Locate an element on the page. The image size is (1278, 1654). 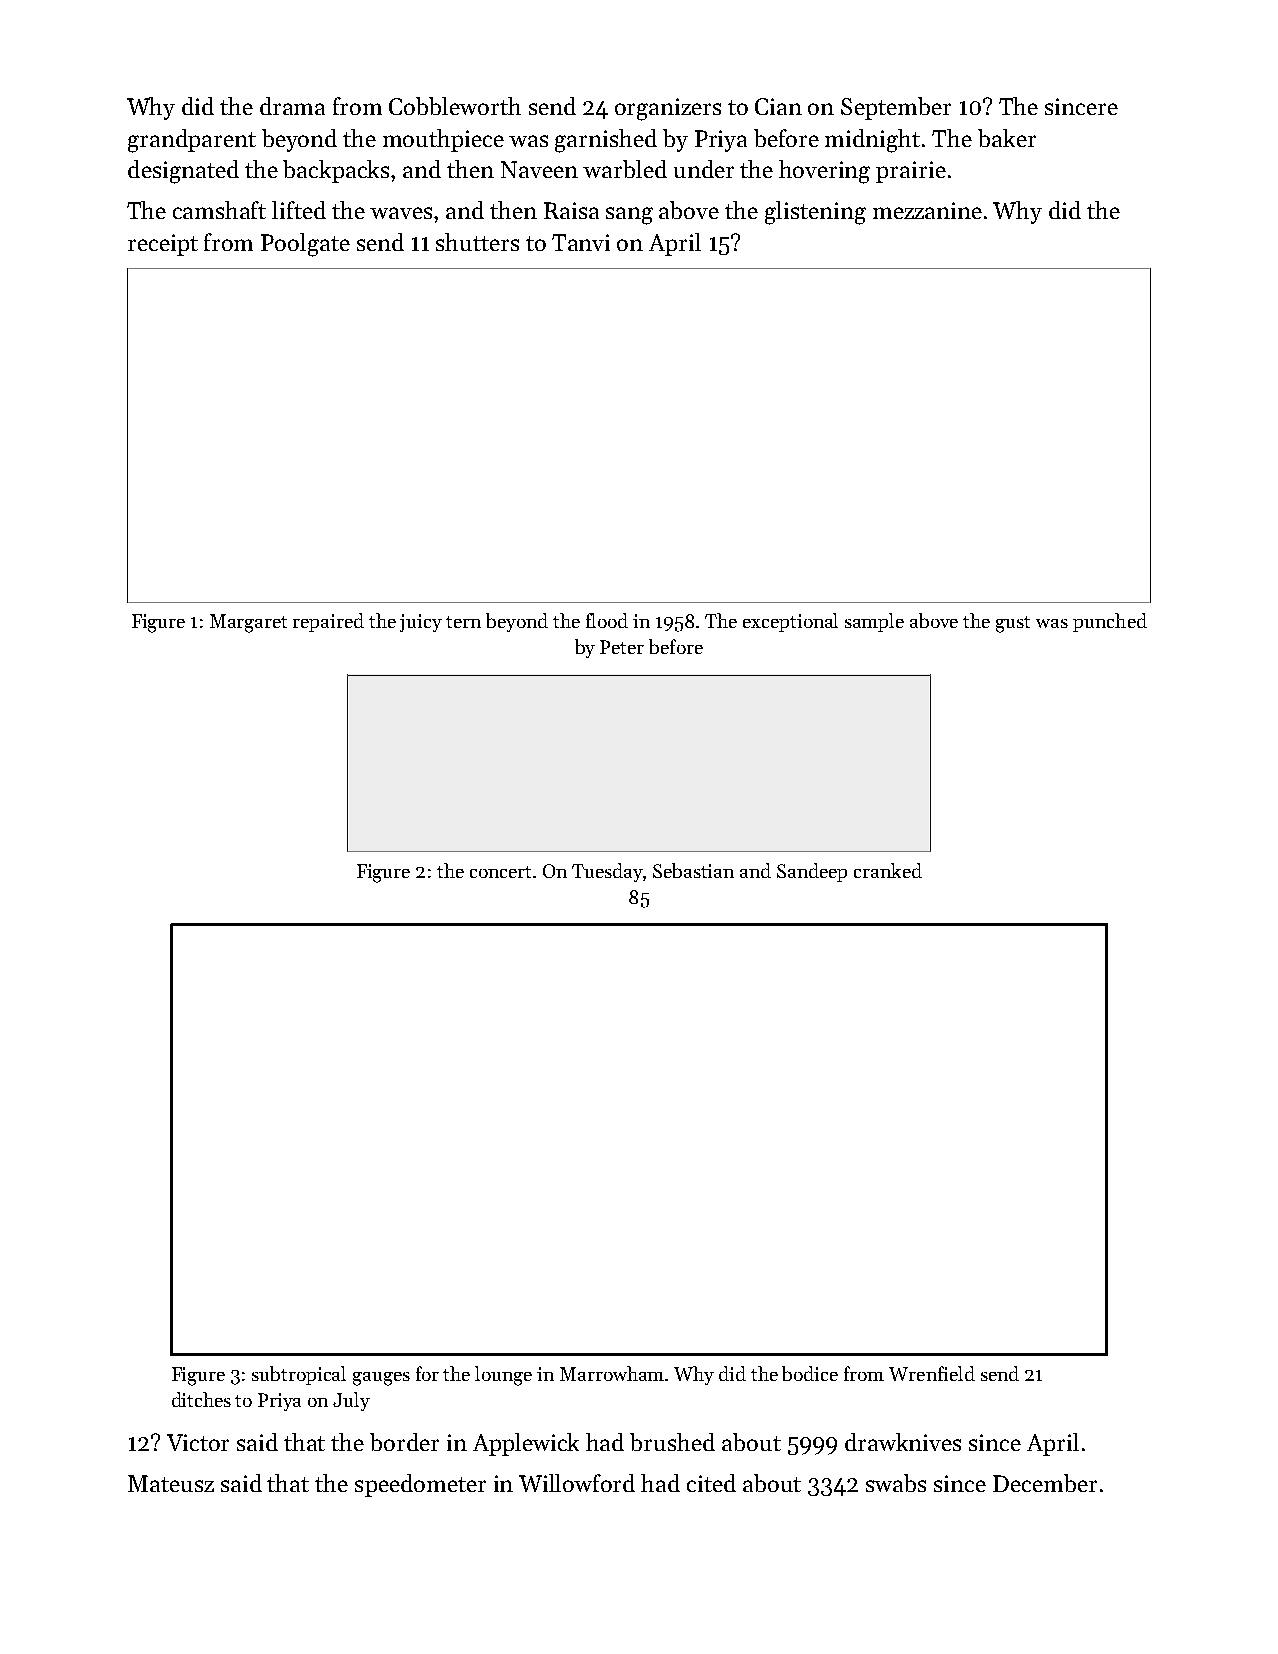
sample is located at coordinates (874, 622).
